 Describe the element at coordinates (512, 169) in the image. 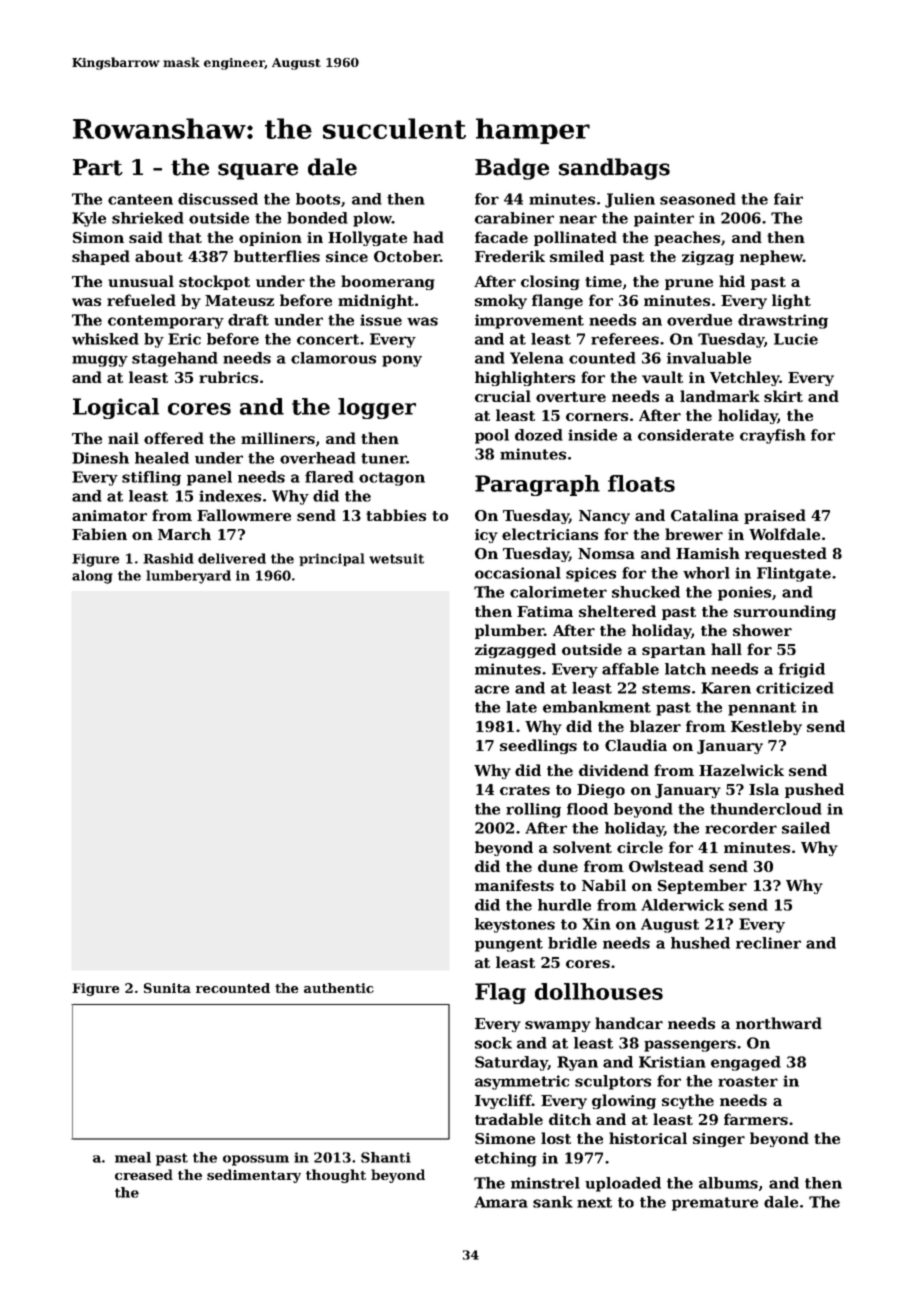

I see `Badge` at that location.
